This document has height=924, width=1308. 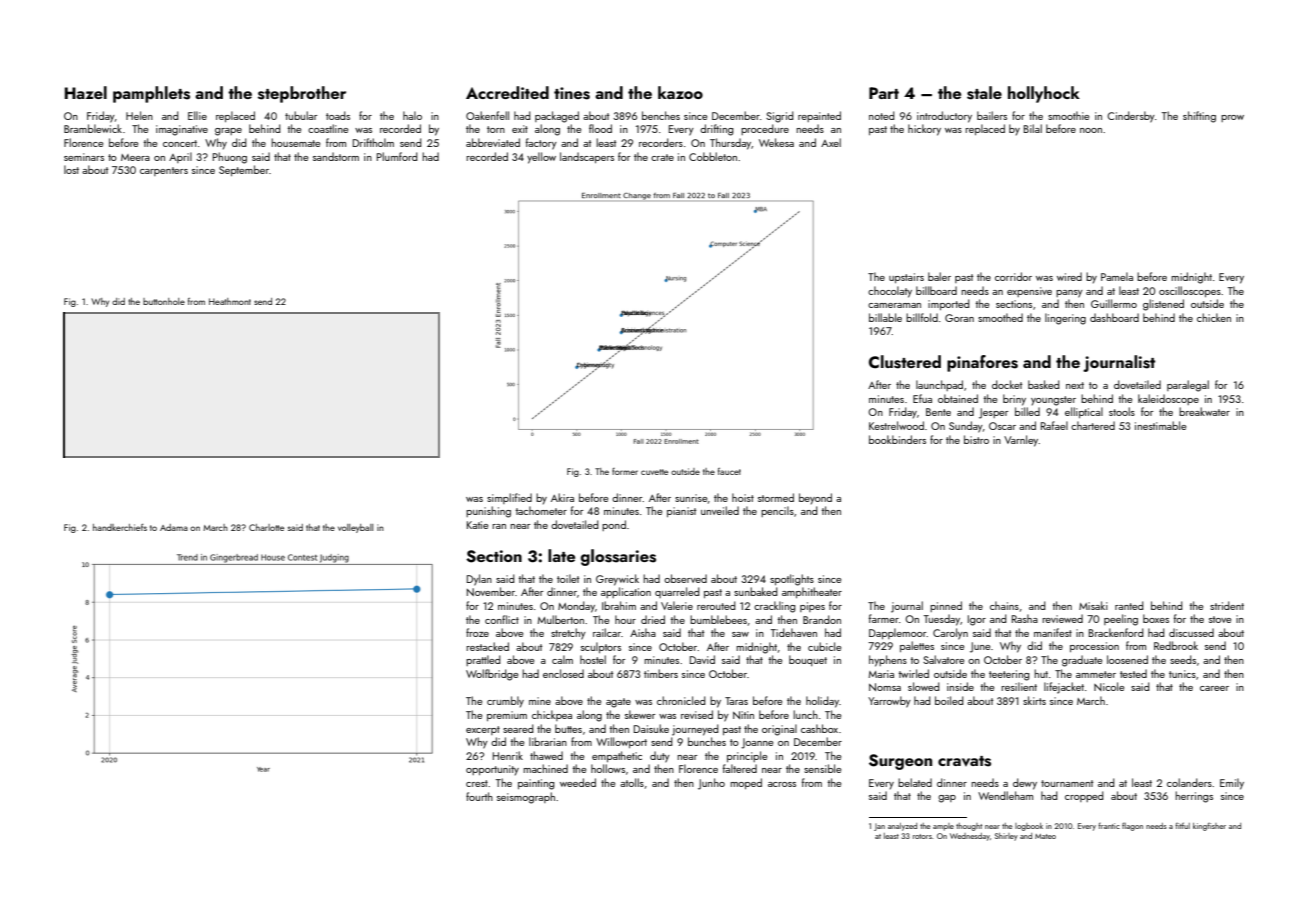 I want to click on billable, so click(x=885, y=317).
